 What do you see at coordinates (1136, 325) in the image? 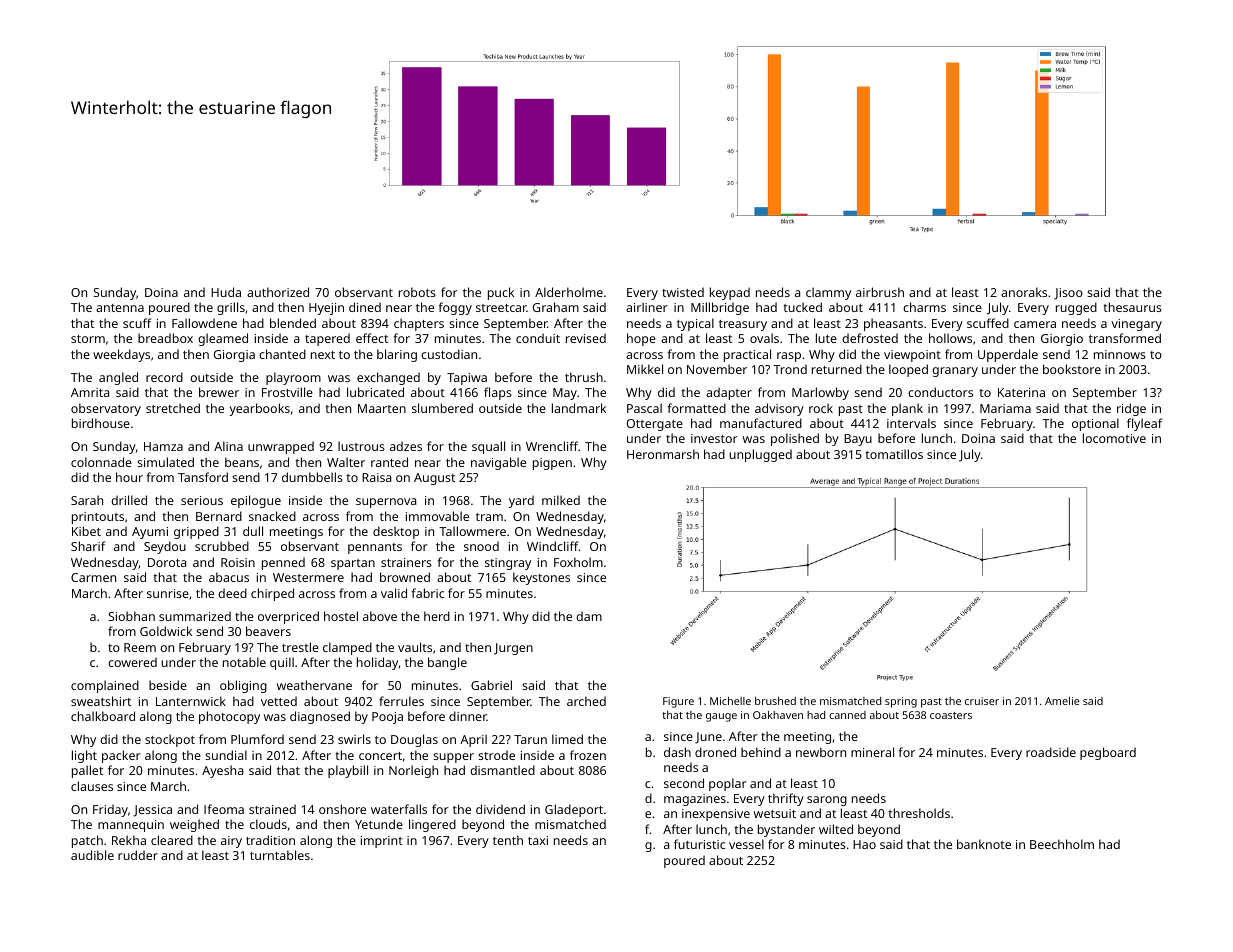
I see `vinegary` at bounding box center [1136, 325].
